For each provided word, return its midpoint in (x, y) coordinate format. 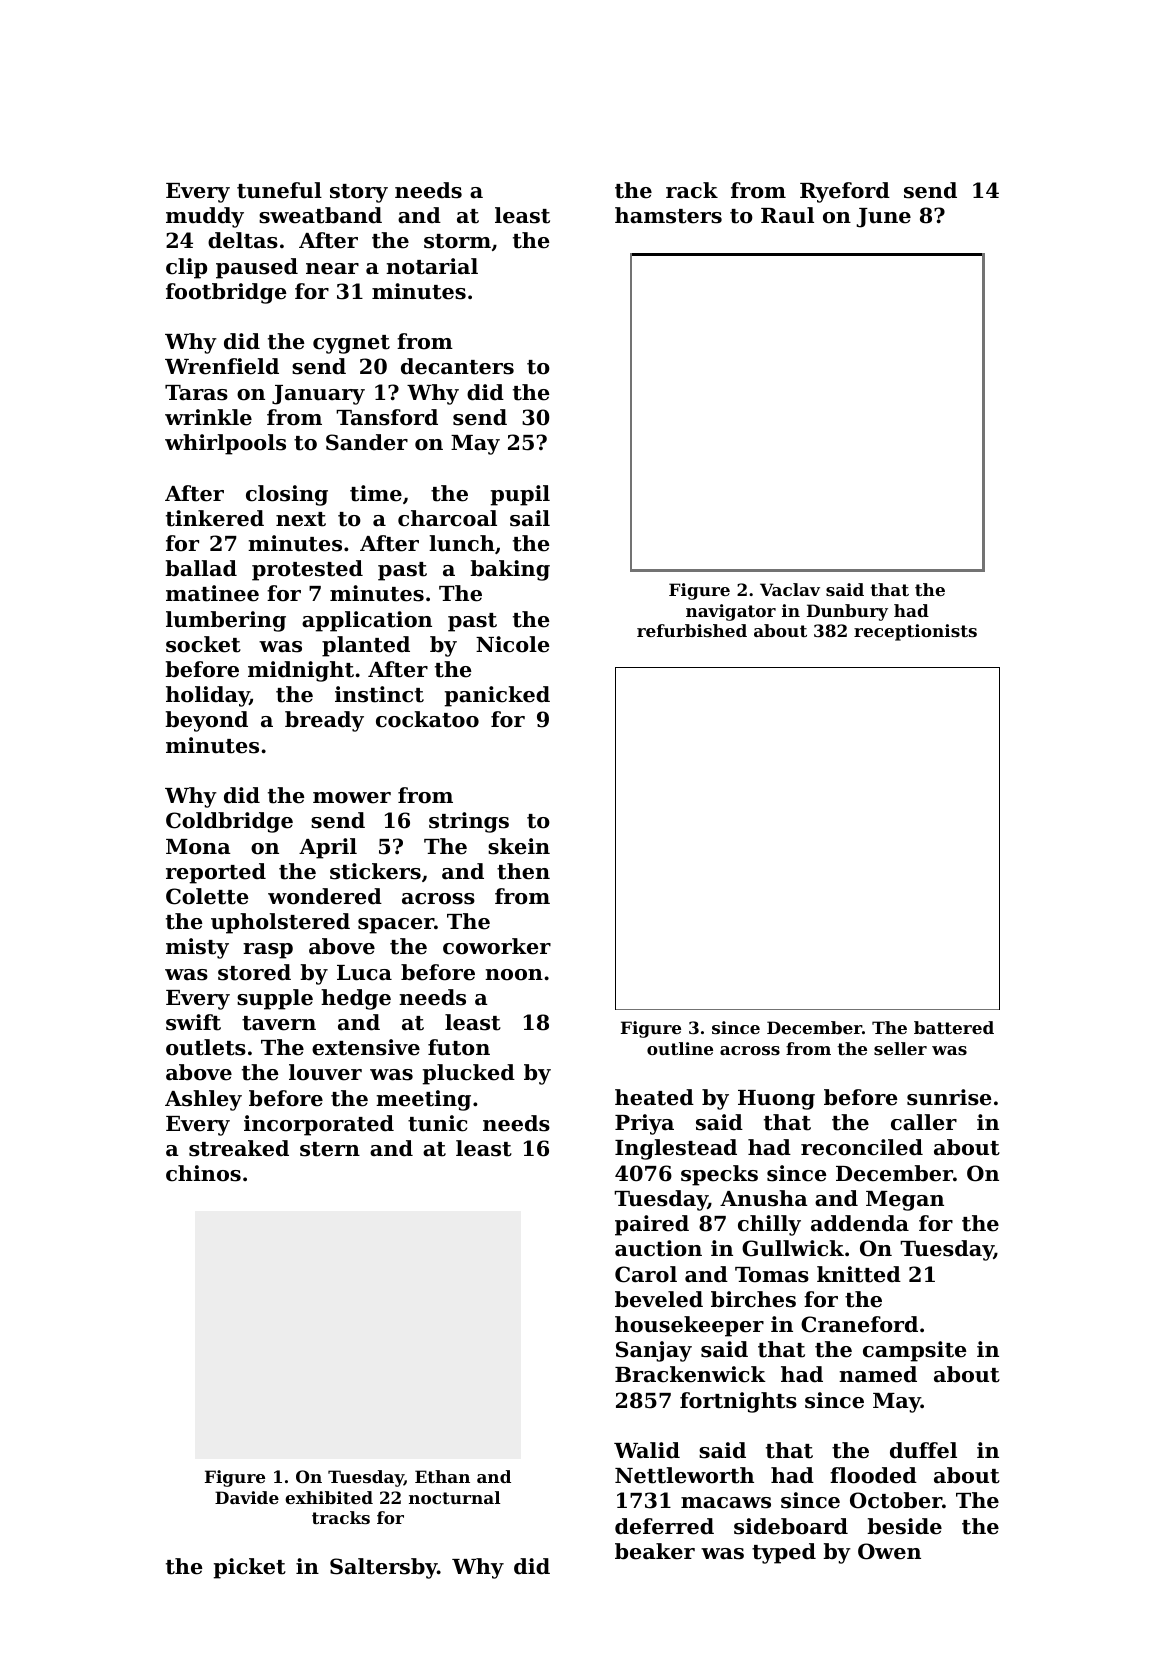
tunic (437, 1123)
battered (954, 1027)
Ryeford (845, 192)
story (359, 193)
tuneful (279, 190)
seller (900, 1048)
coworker (497, 946)
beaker (655, 1551)
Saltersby (384, 1568)
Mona (198, 847)
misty (197, 948)
